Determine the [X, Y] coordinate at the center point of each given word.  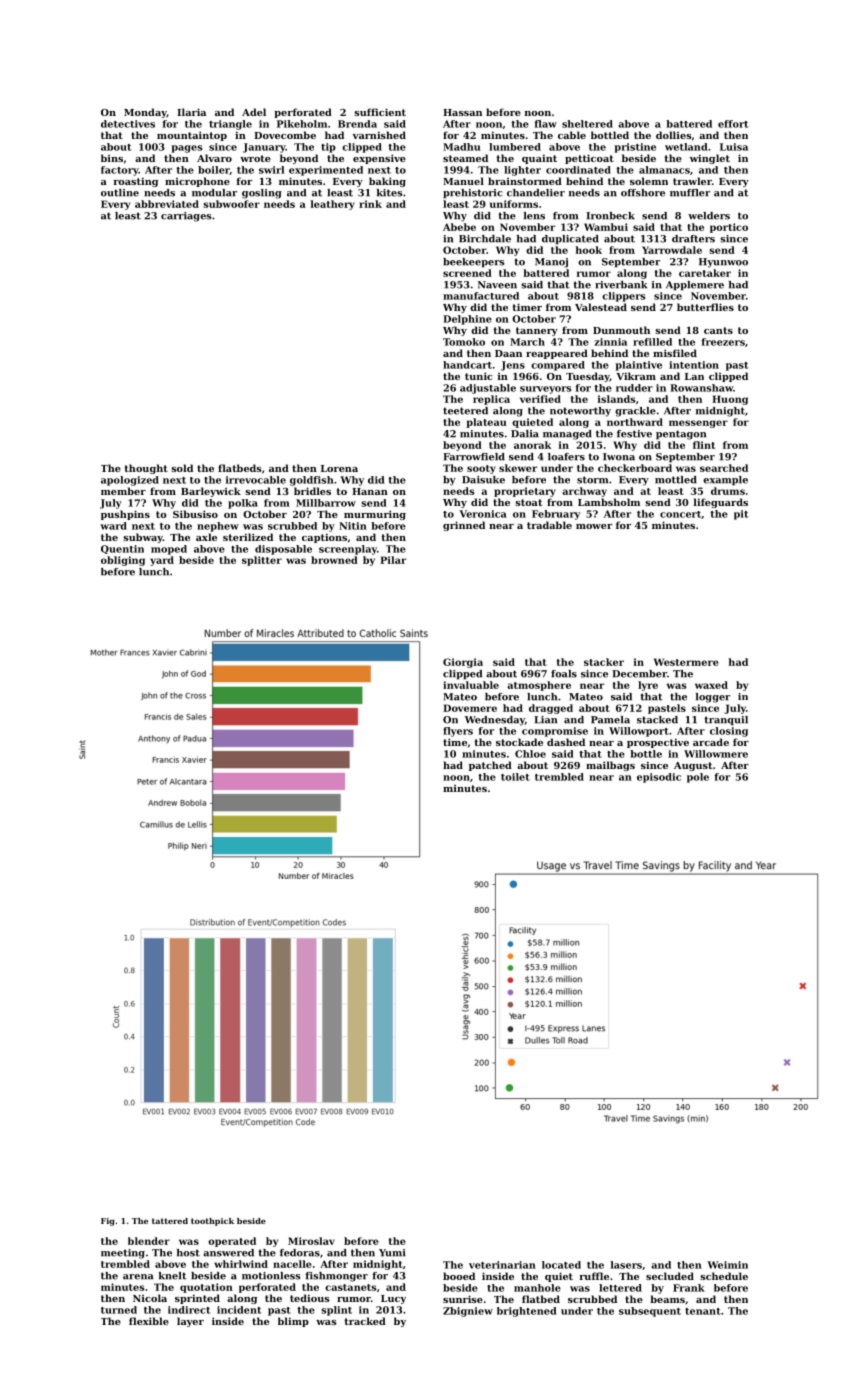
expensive [379, 159]
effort [733, 124]
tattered [170, 1221]
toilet [515, 777]
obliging [123, 561]
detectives [128, 124]
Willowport [639, 732]
